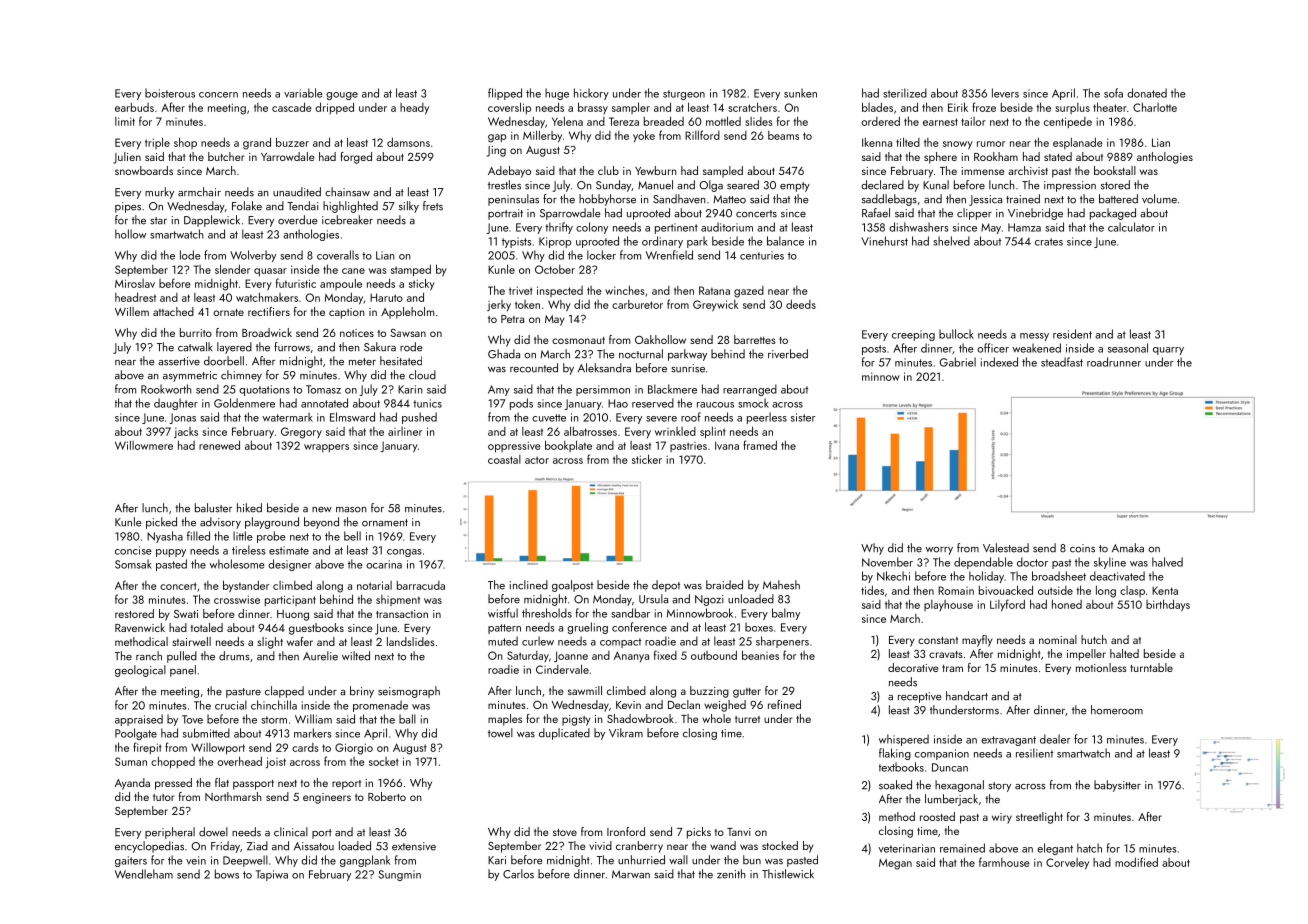 This document has width=1308, height=924. What do you see at coordinates (585, 690) in the document?
I see `sawmill` at bounding box center [585, 690].
